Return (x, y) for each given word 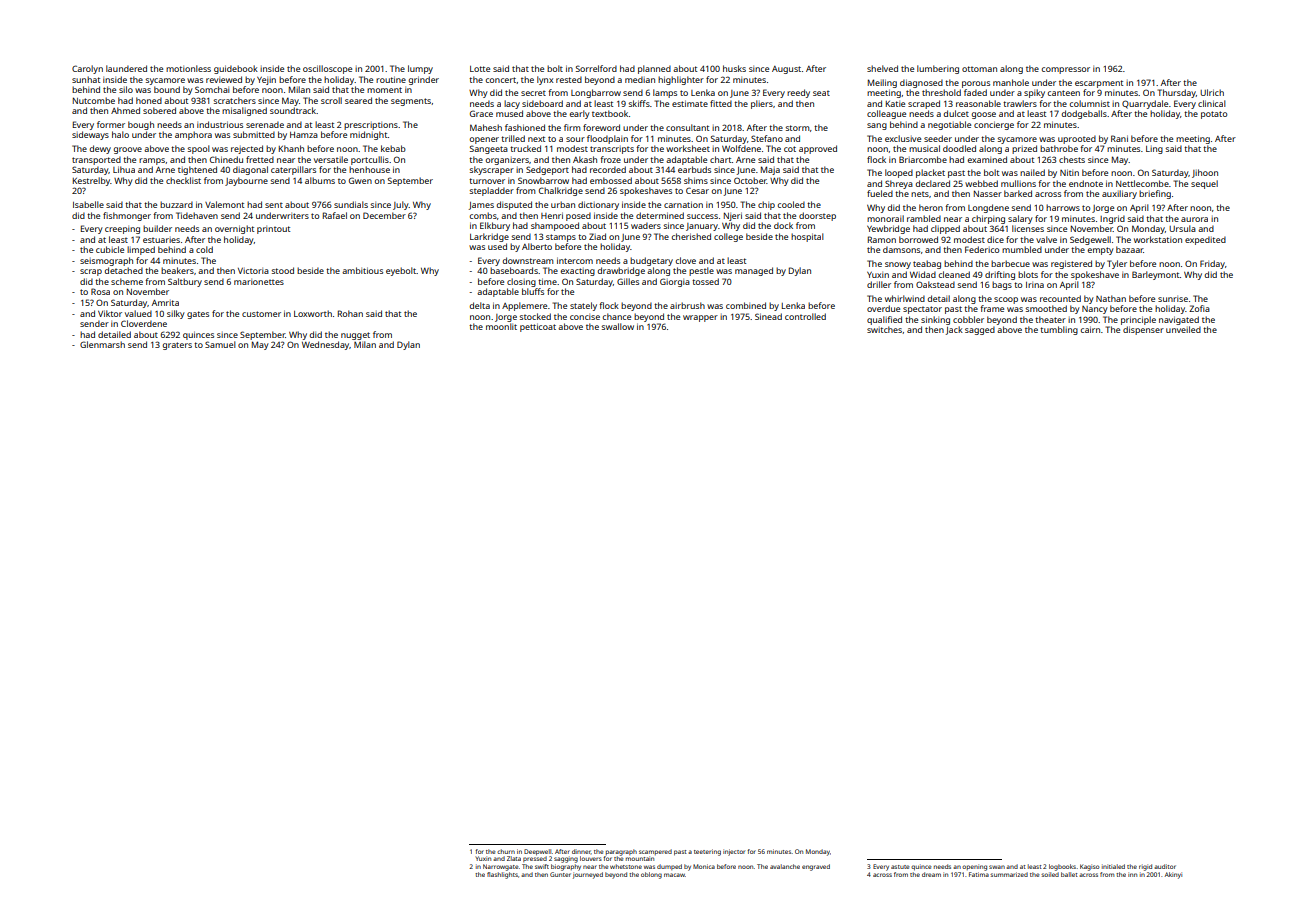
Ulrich (1212, 92)
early (580, 114)
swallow (617, 326)
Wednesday (325, 345)
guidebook (236, 69)
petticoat (538, 327)
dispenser (1143, 330)
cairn (1090, 329)
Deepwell (538, 852)
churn (506, 851)
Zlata (514, 858)
